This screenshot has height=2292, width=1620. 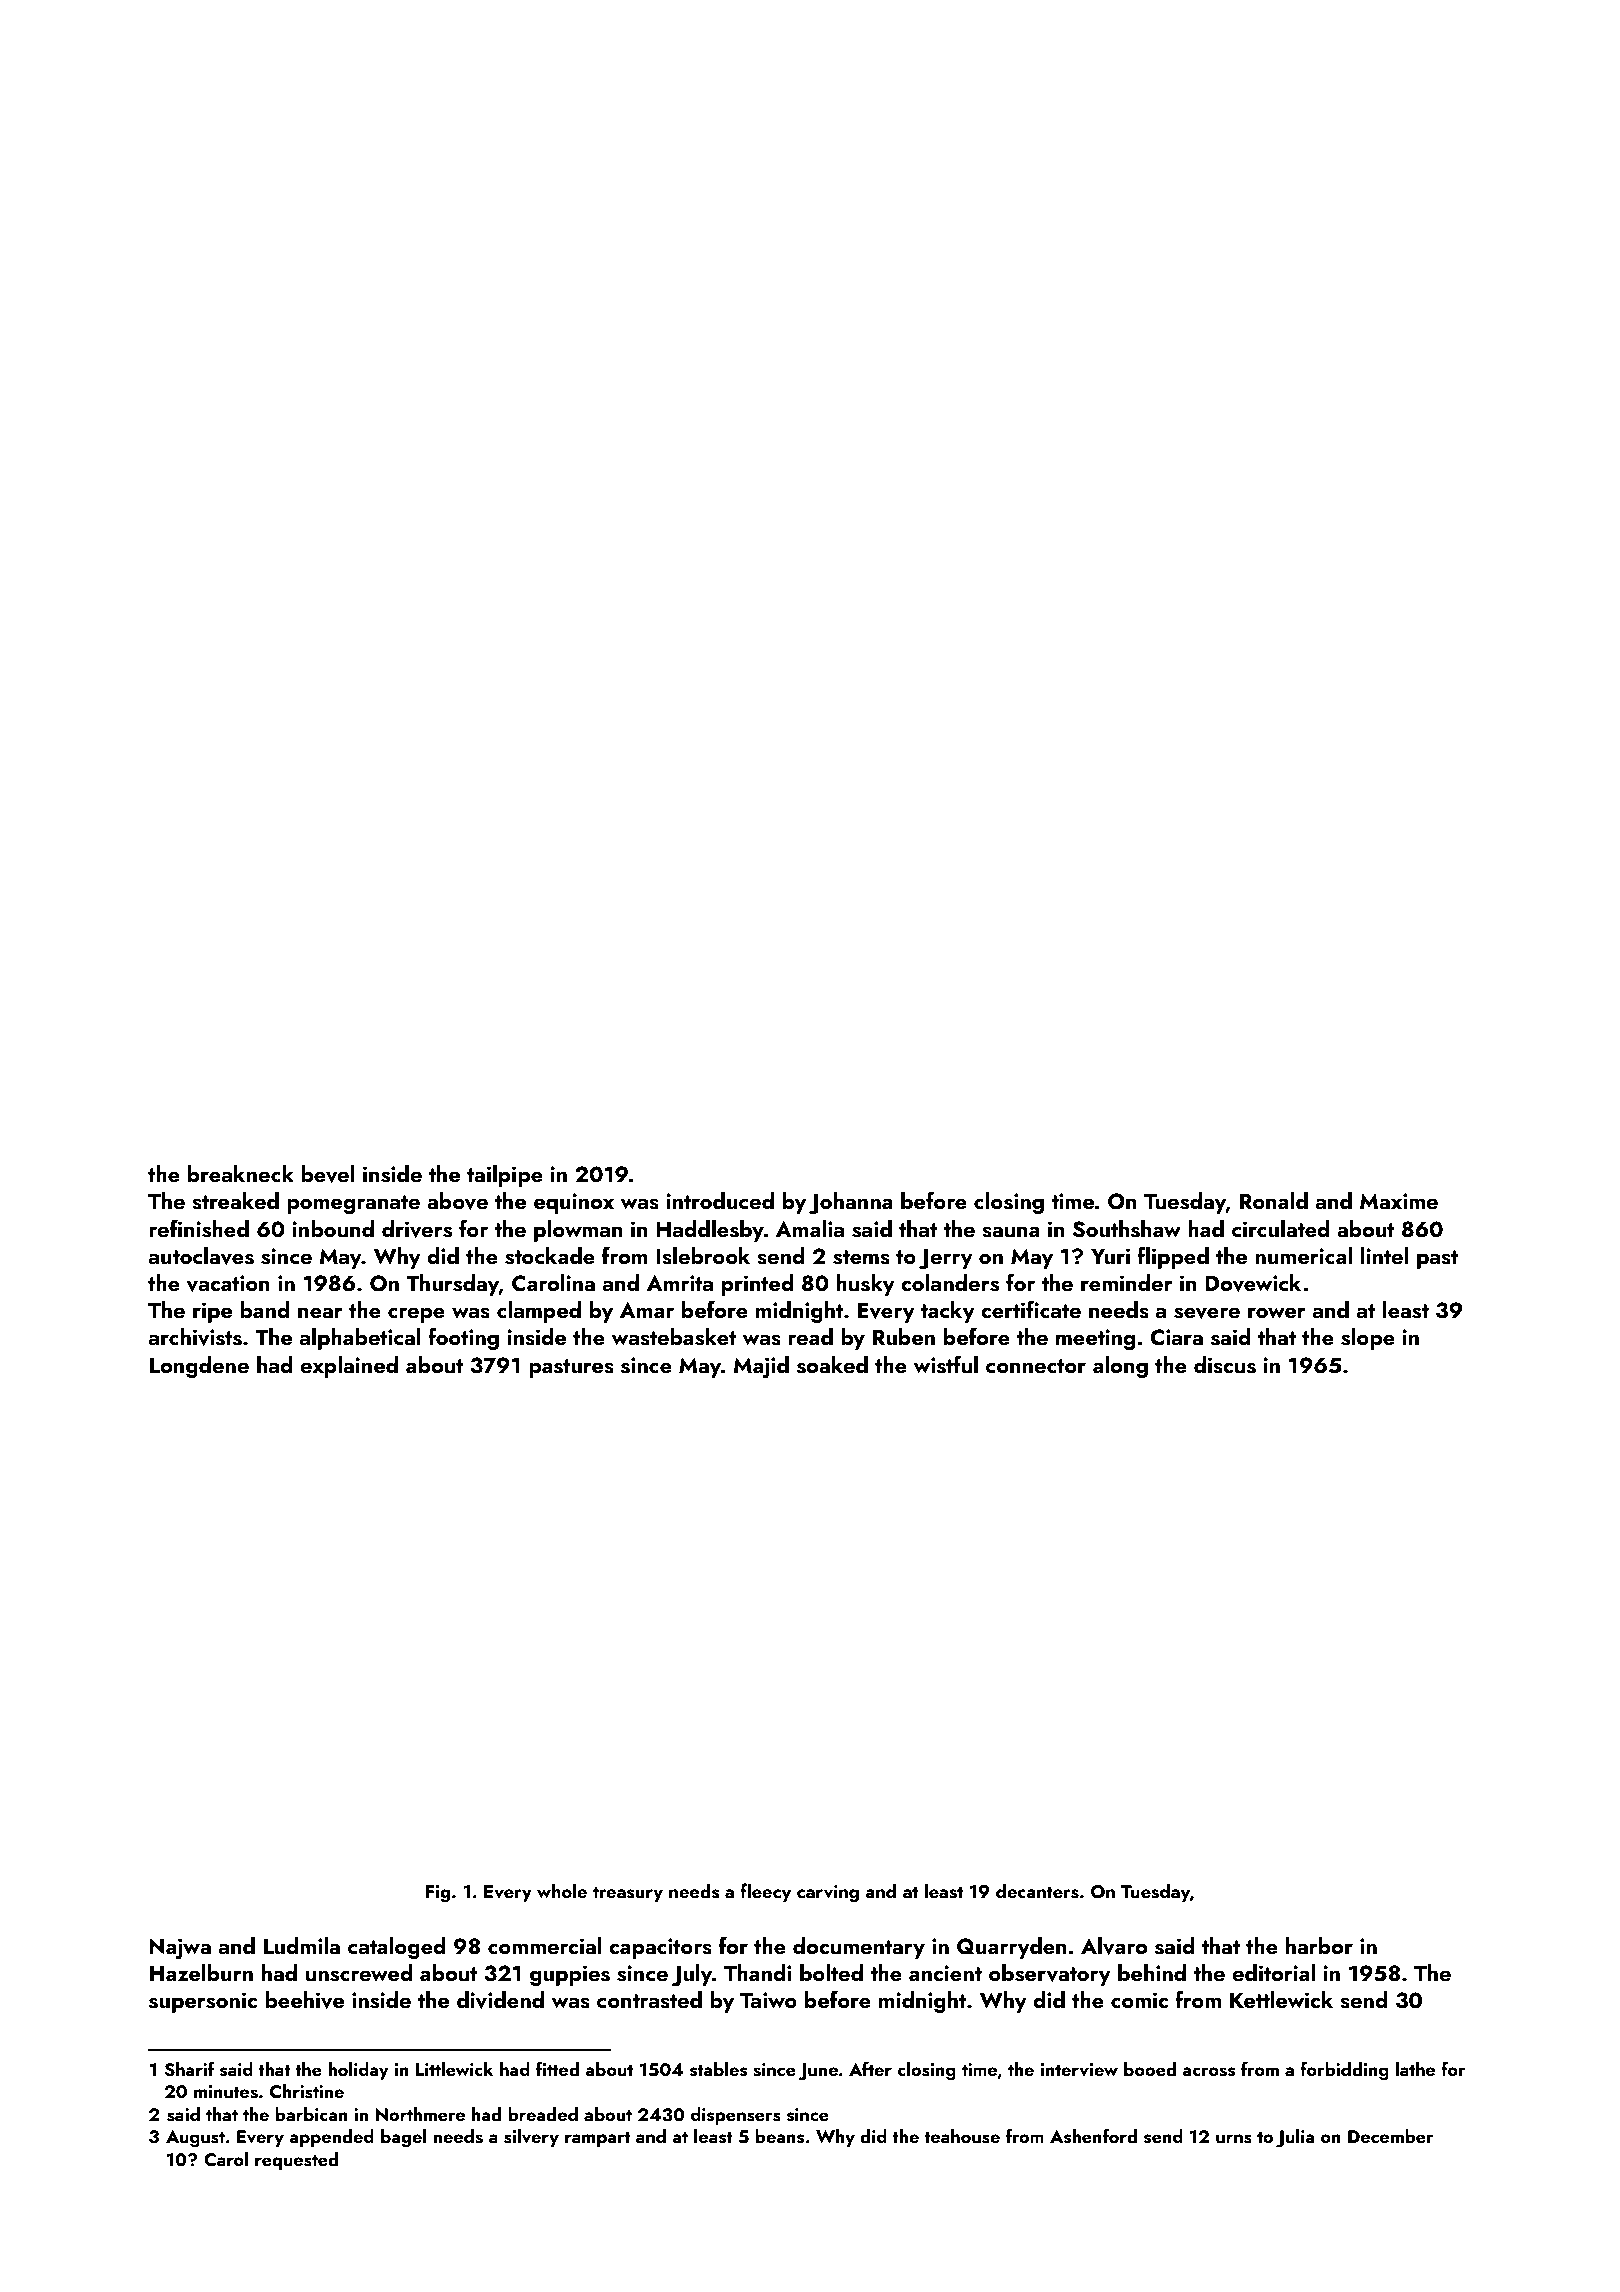 I want to click on band, so click(x=265, y=1309).
